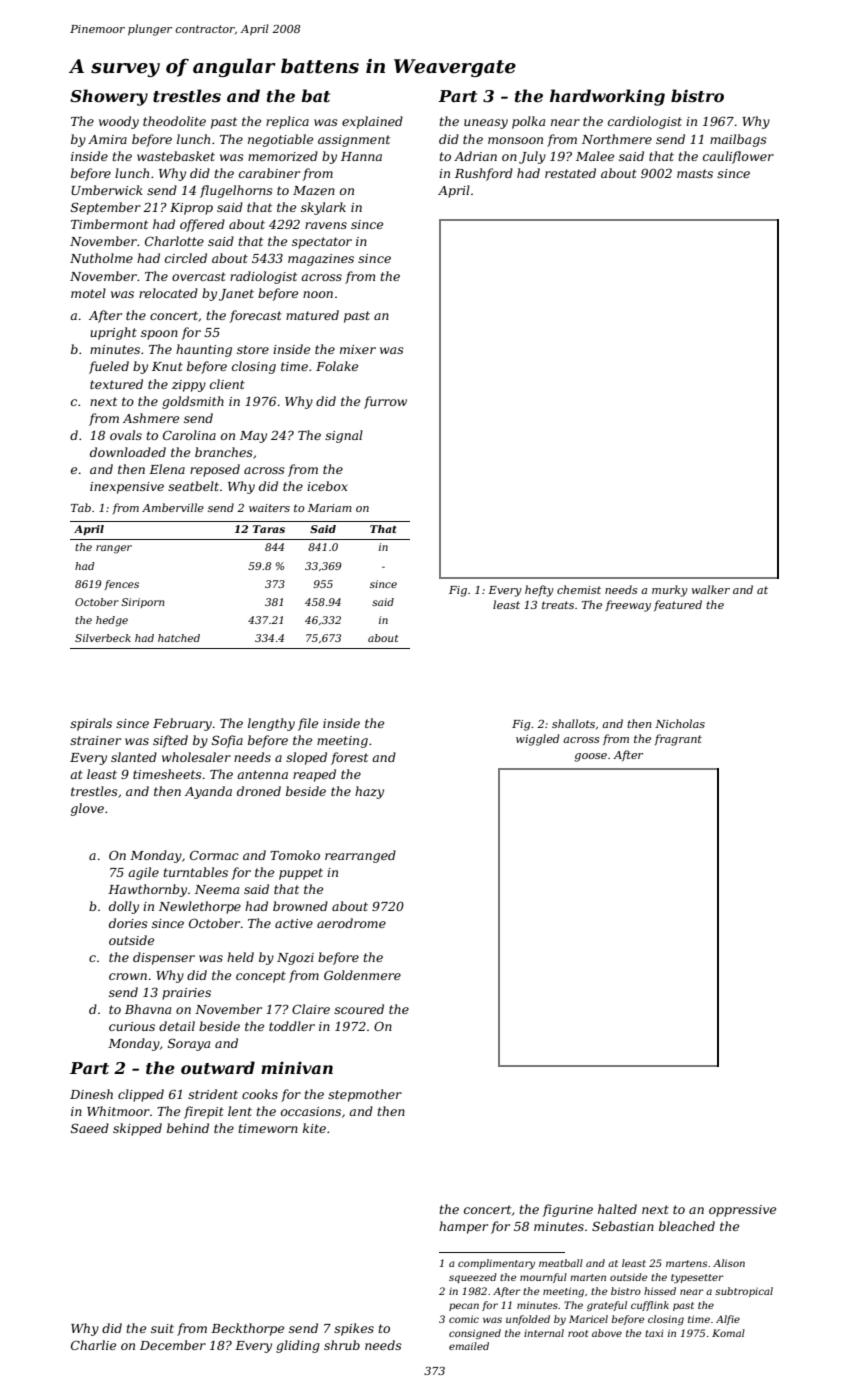 The image size is (849, 1400). Describe the element at coordinates (188, 1128) in the screenshot. I see `behind` at that location.
